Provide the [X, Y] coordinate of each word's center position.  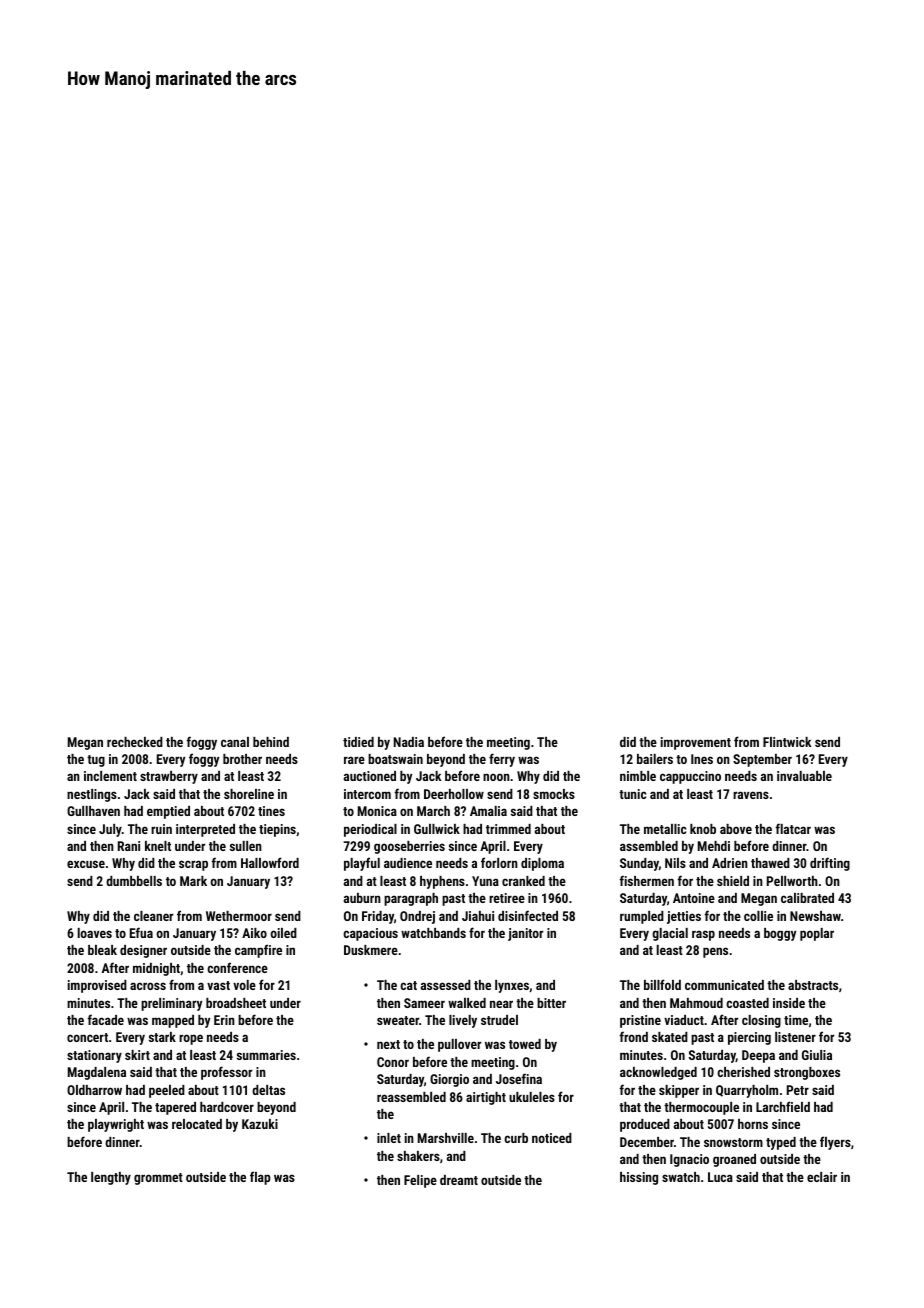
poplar [817, 934]
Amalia [488, 811]
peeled [167, 1091]
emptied [168, 812]
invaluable [804, 776]
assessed [446, 985]
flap [260, 1178]
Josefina [519, 1078]
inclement [110, 776]
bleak [102, 950]
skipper [679, 1091]
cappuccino [690, 777]
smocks [554, 794]
